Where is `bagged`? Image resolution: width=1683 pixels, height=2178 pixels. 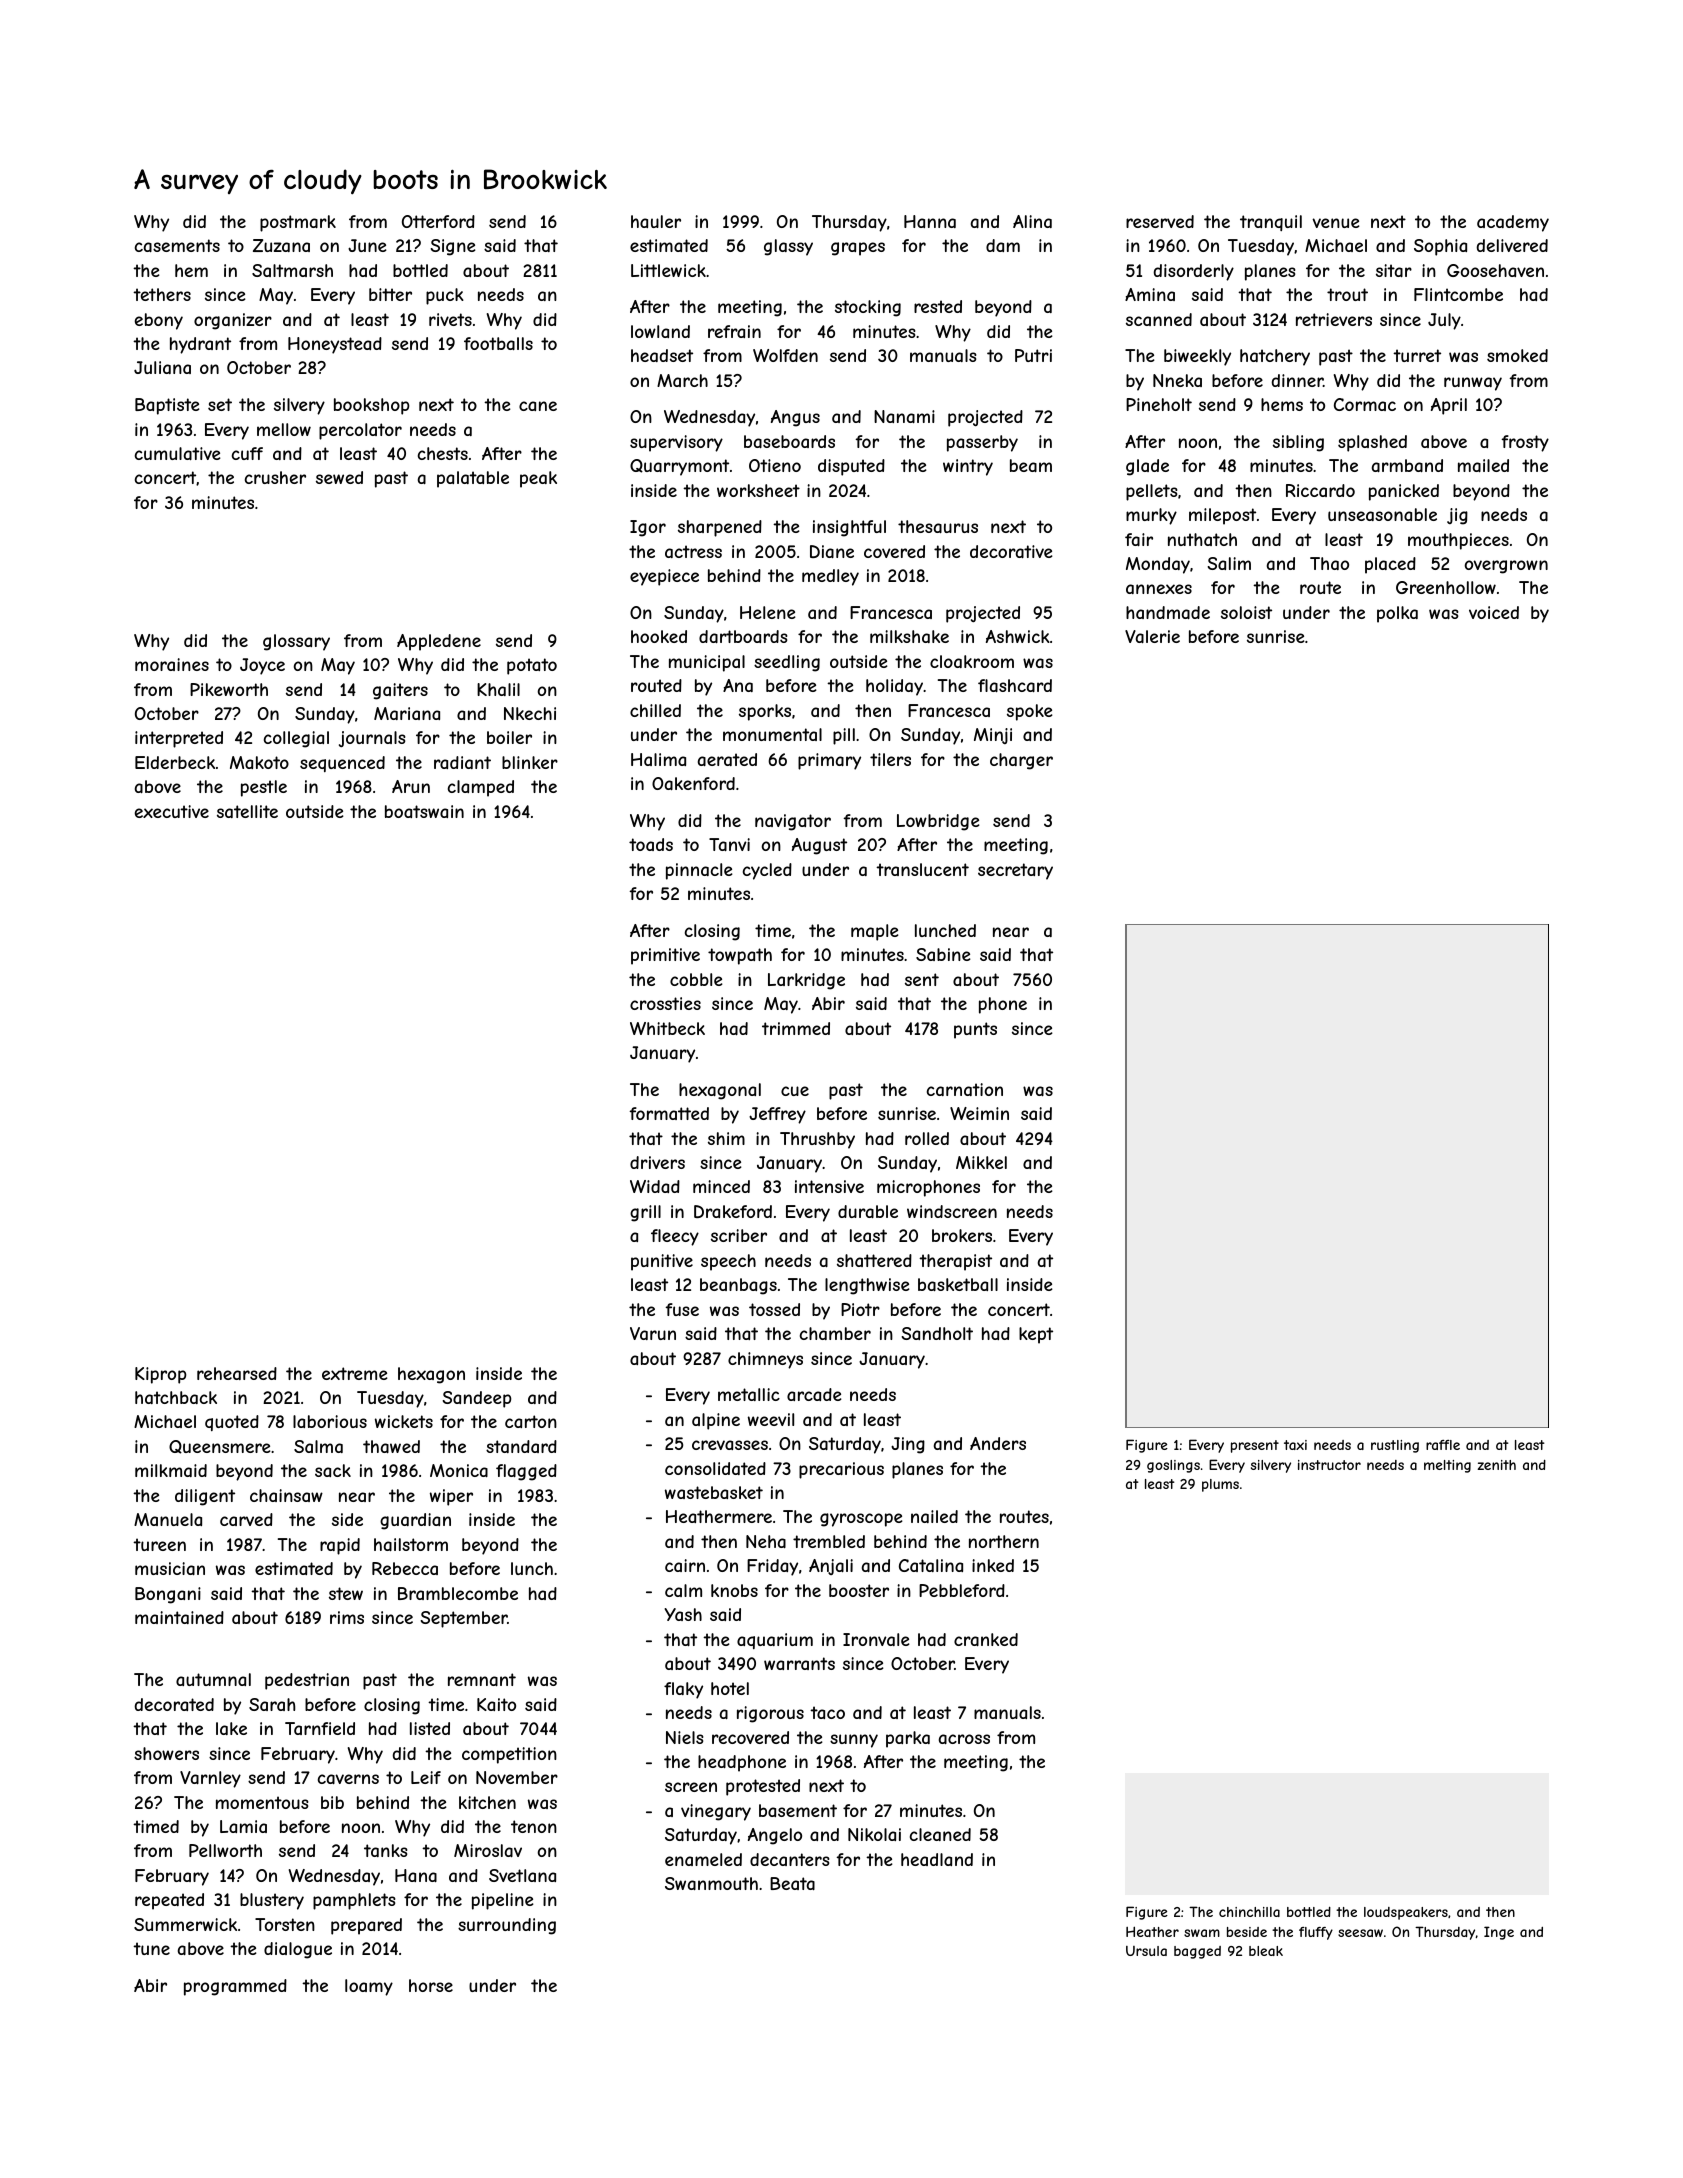 bagged is located at coordinates (1197, 1952).
